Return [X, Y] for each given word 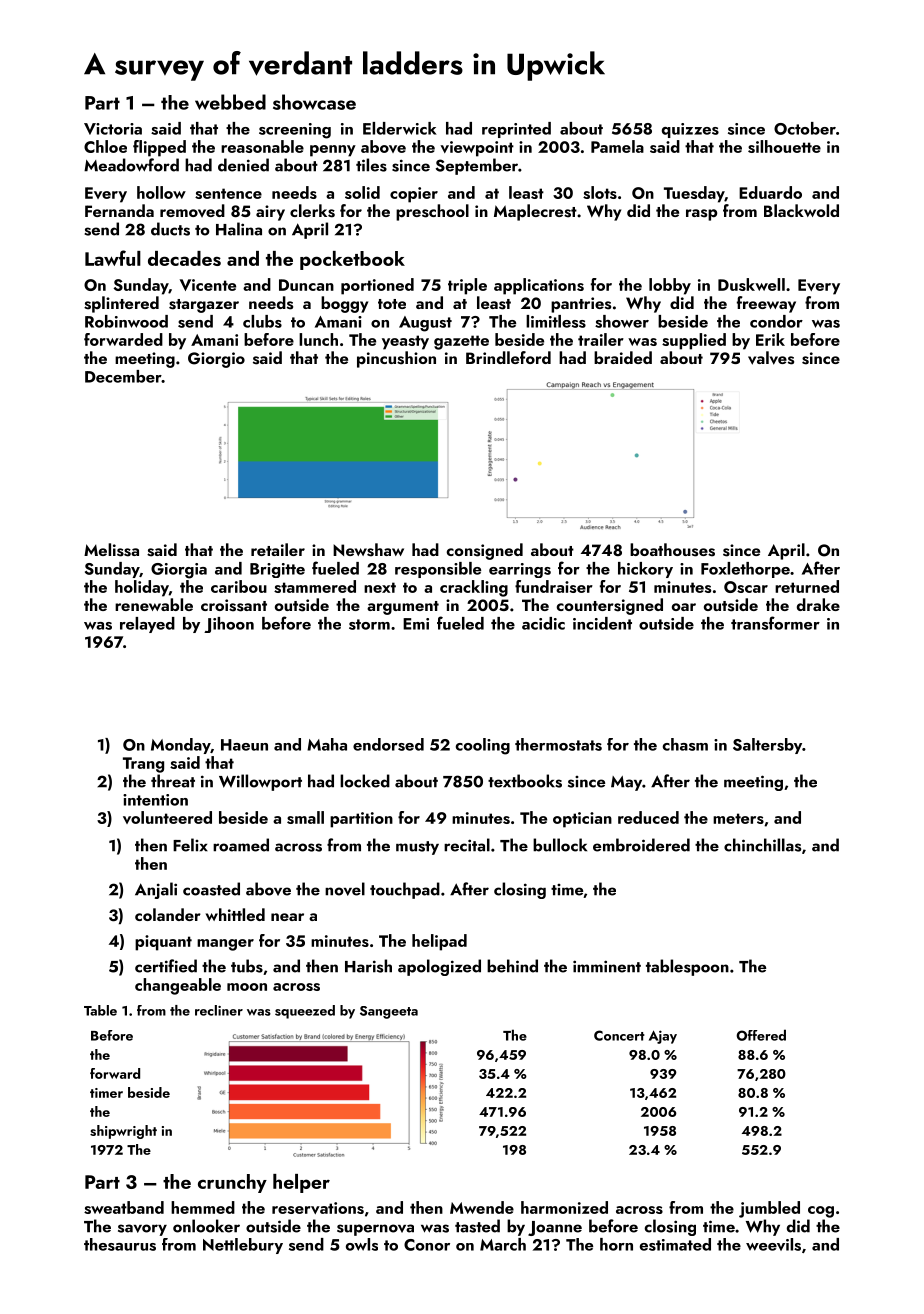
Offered [761, 1035]
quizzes [690, 130]
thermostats [558, 744]
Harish [368, 966]
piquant [163, 943]
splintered [121, 304]
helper [301, 1183]
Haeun [244, 745]
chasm [685, 744]
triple [467, 286]
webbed [230, 102]
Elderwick [400, 128]
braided [623, 357]
